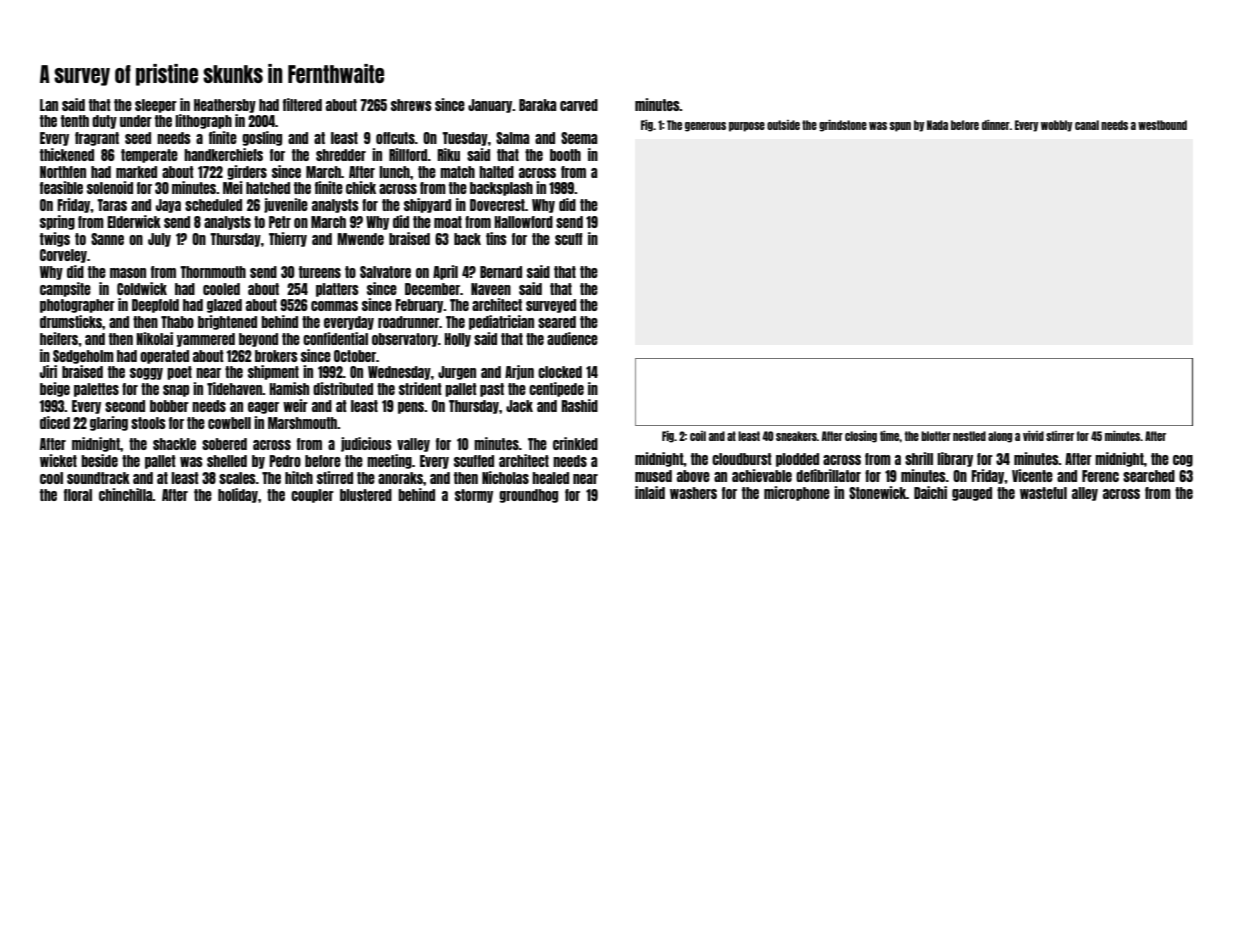  Describe the element at coordinates (1087, 125) in the screenshot. I see `canal` at that location.
